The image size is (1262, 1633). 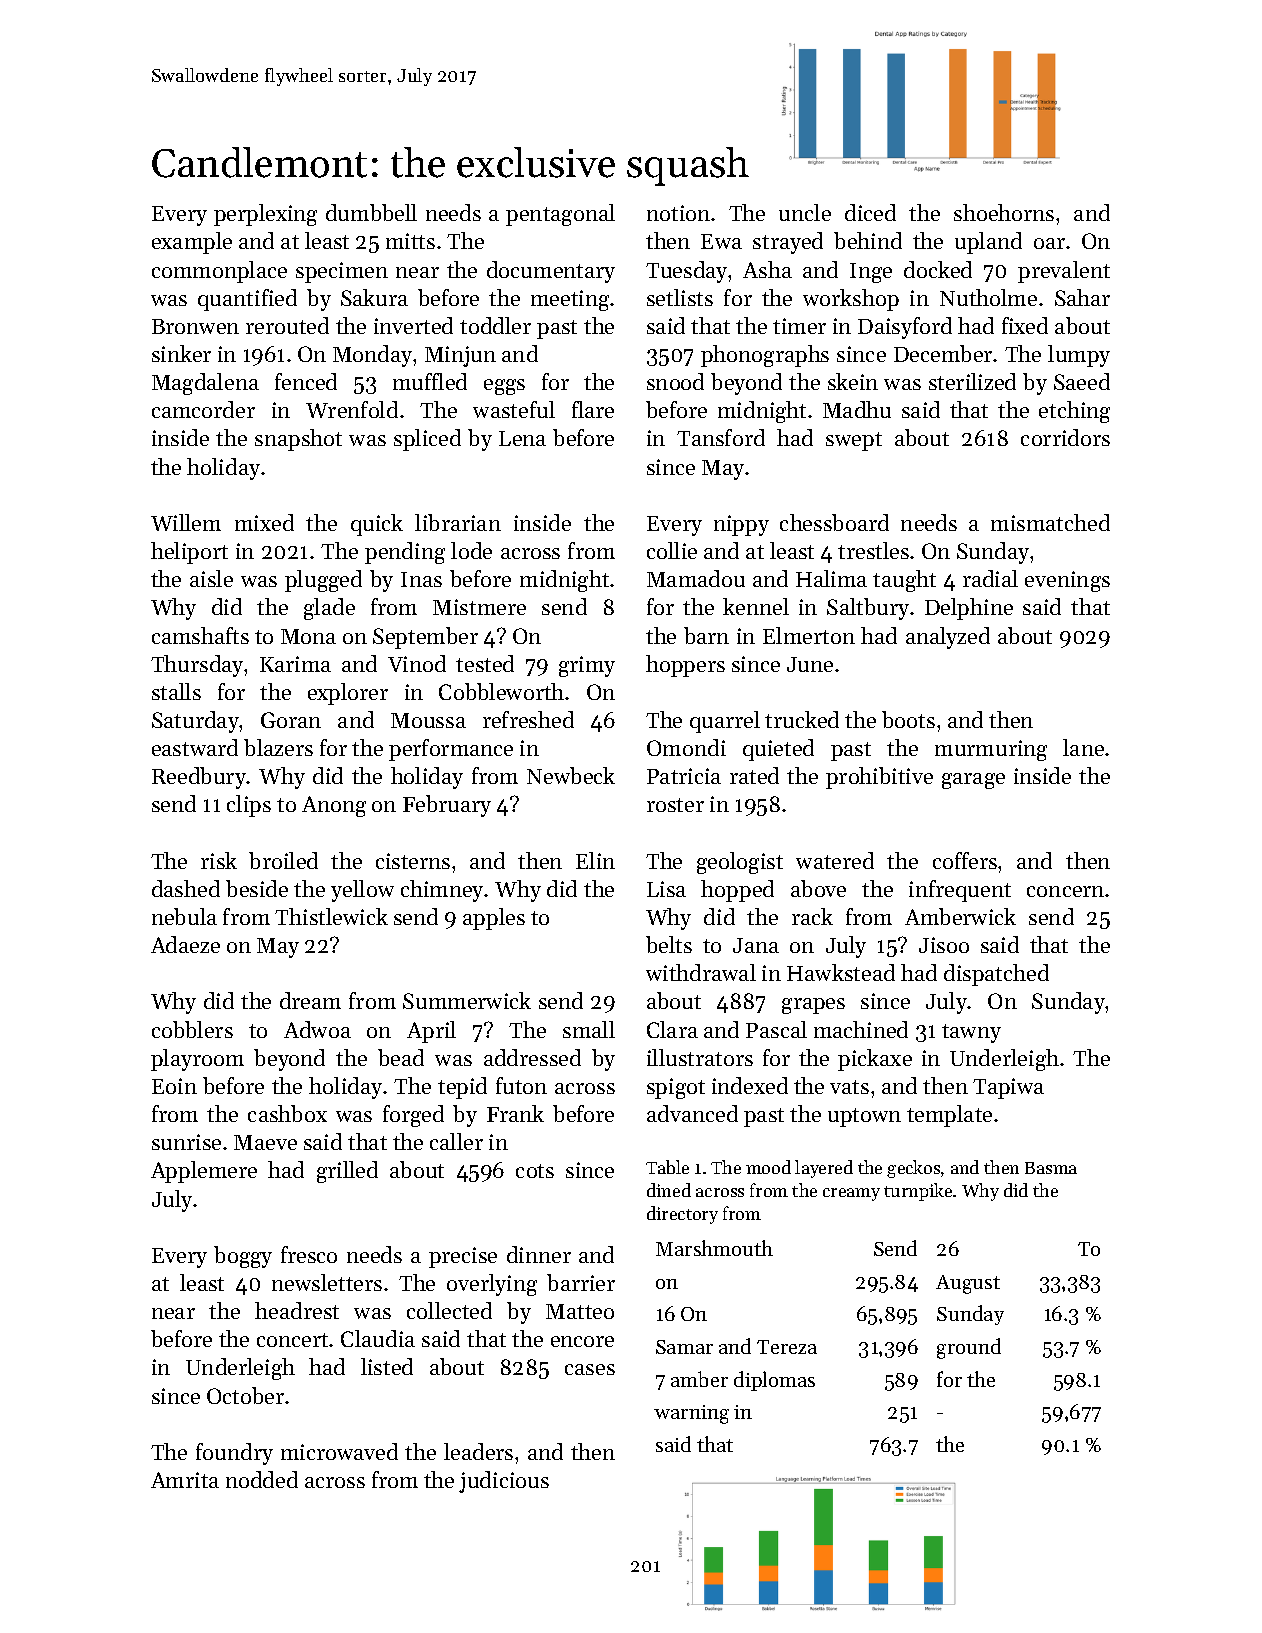 I want to click on Cobbleworth, so click(x=501, y=691).
